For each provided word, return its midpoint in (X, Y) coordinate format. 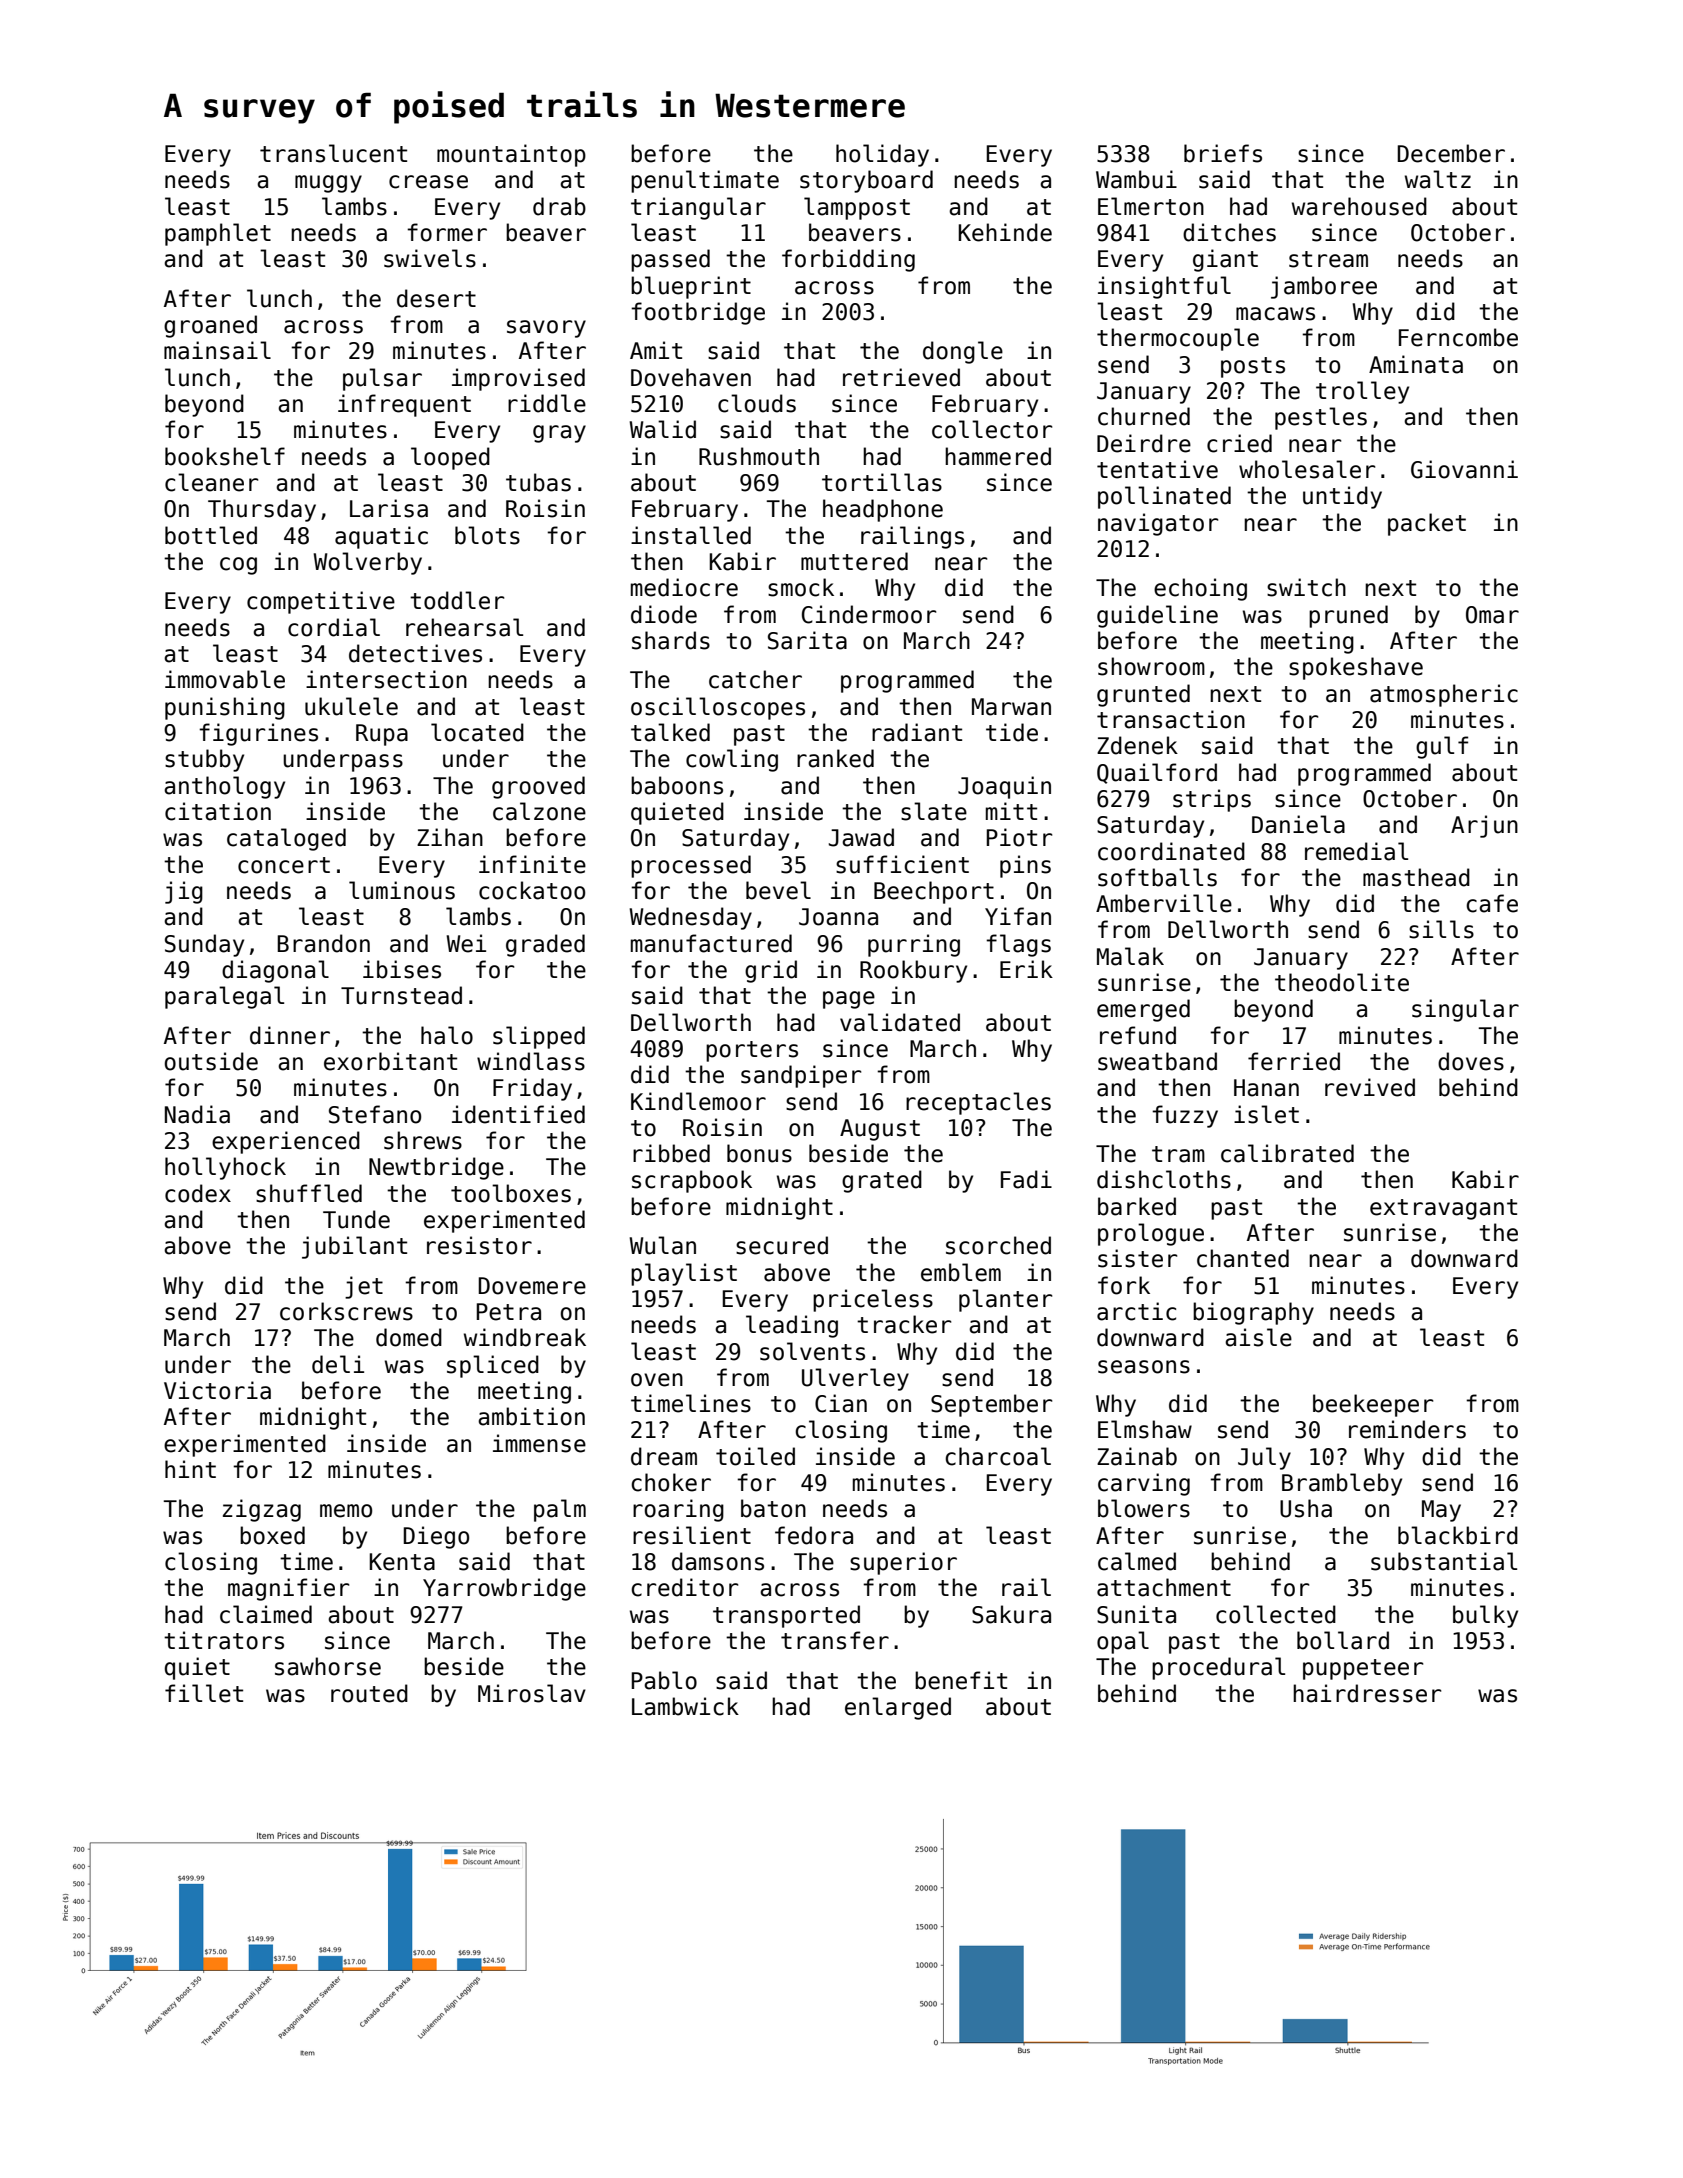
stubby (204, 760)
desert (436, 298)
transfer (835, 1640)
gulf (1442, 747)
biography (1253, 1313)
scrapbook (692, 1181)
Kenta (402, 1562)
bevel (778, 890)
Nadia (197, 1114)
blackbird (1458, 1535)
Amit (656, 350)
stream (1328, 259)
